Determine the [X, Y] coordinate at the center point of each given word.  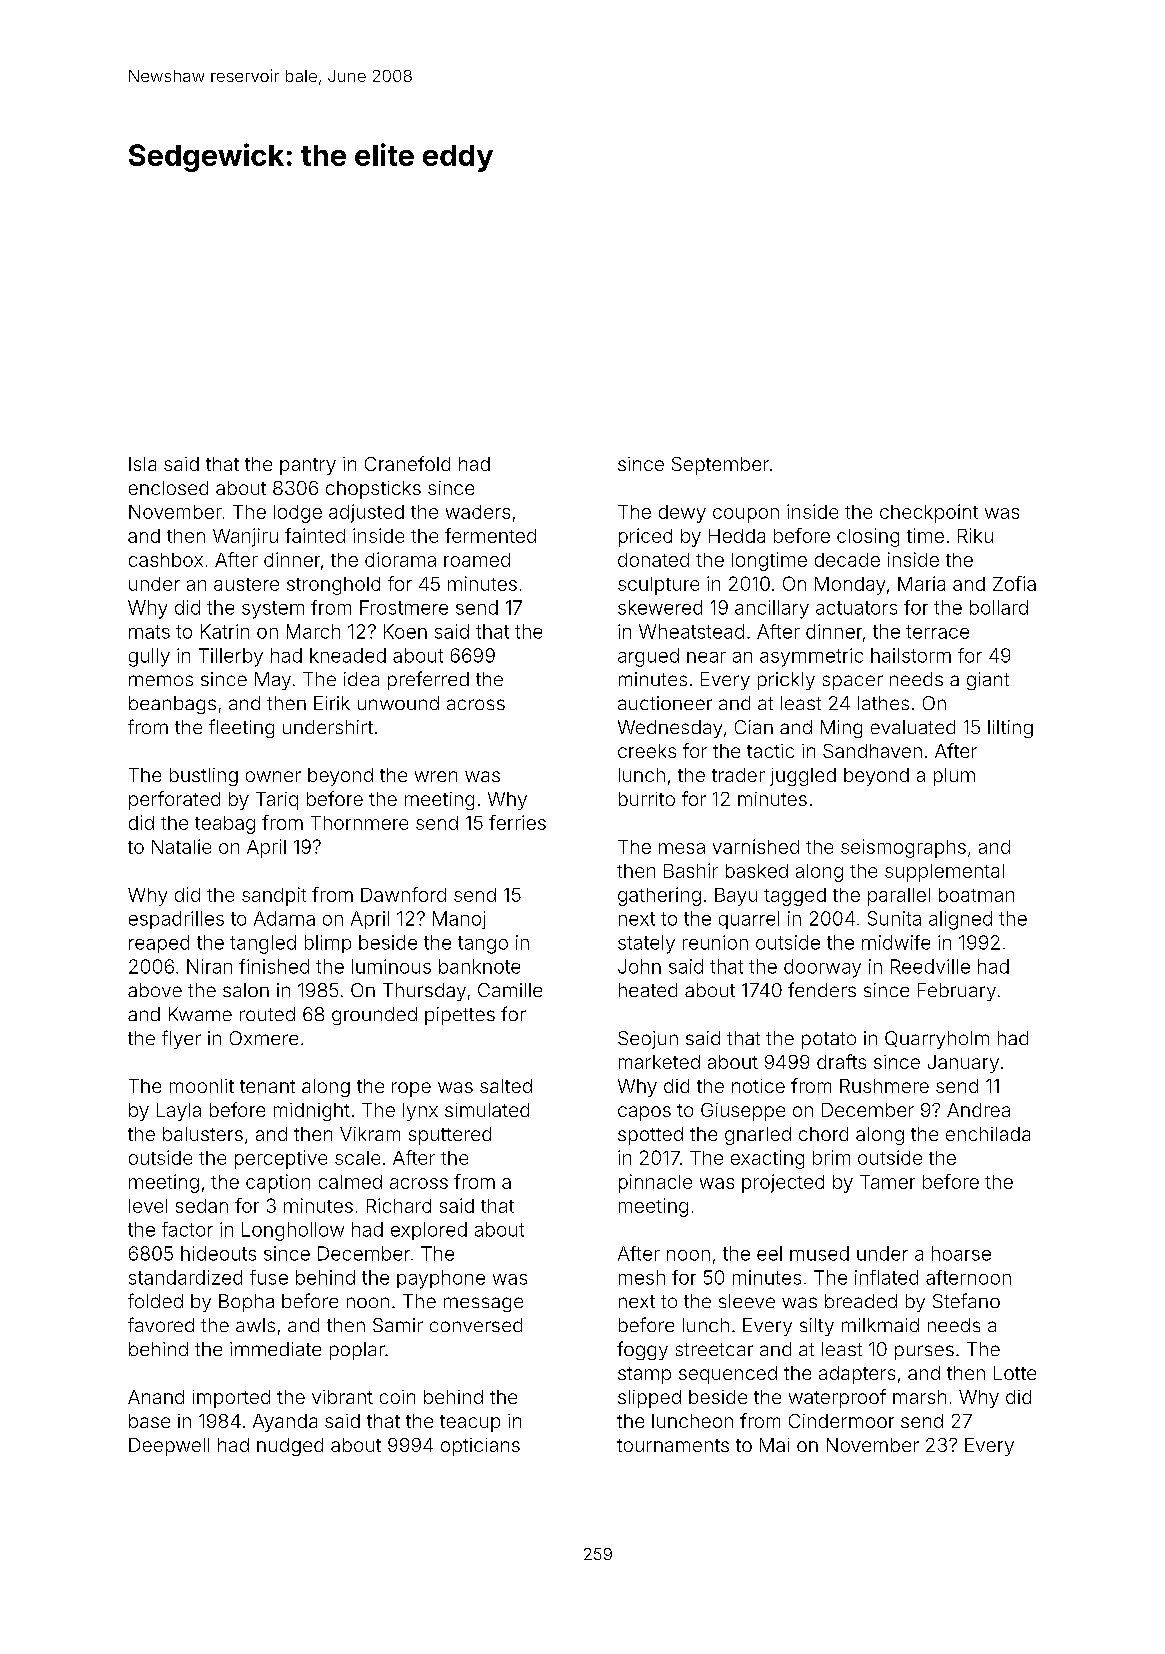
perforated [174, 800]
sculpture [658, 586]
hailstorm [911, 655]
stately [646, 944]
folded [155, 1300]
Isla [142, 464]
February [957, 992]
